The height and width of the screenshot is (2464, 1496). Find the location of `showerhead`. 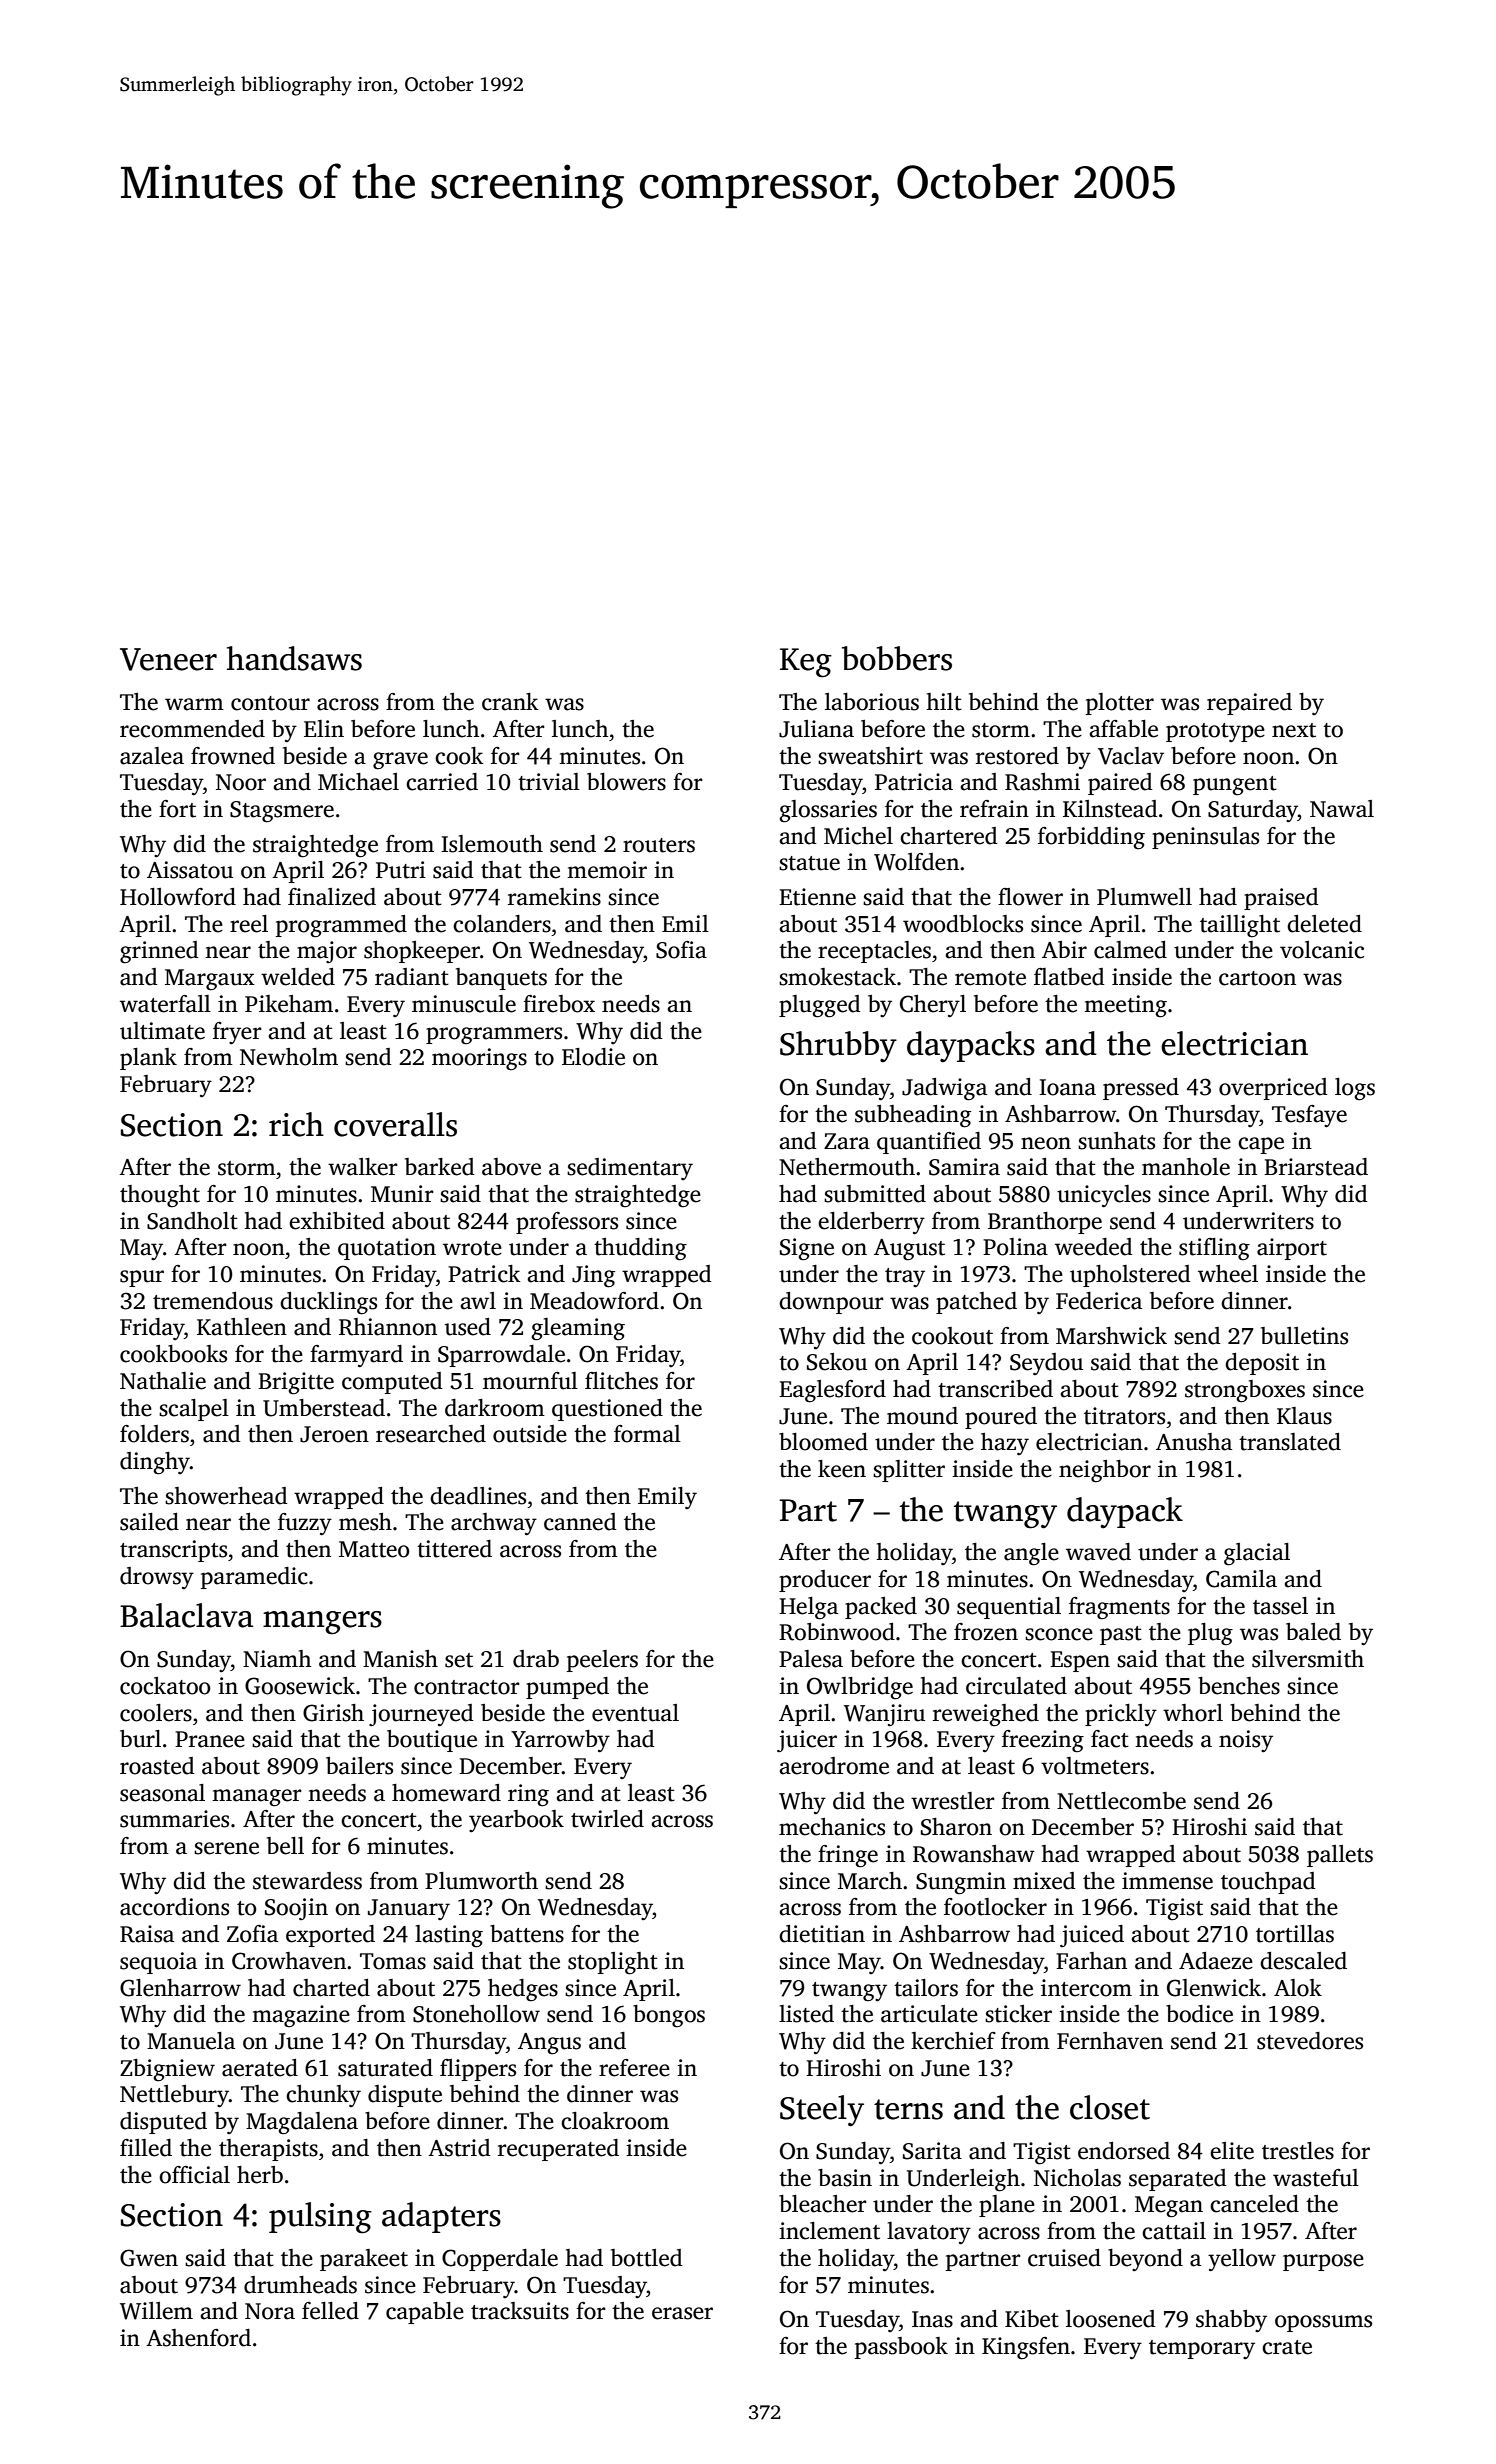

showerhead is located at coordinates (226, 1496).
